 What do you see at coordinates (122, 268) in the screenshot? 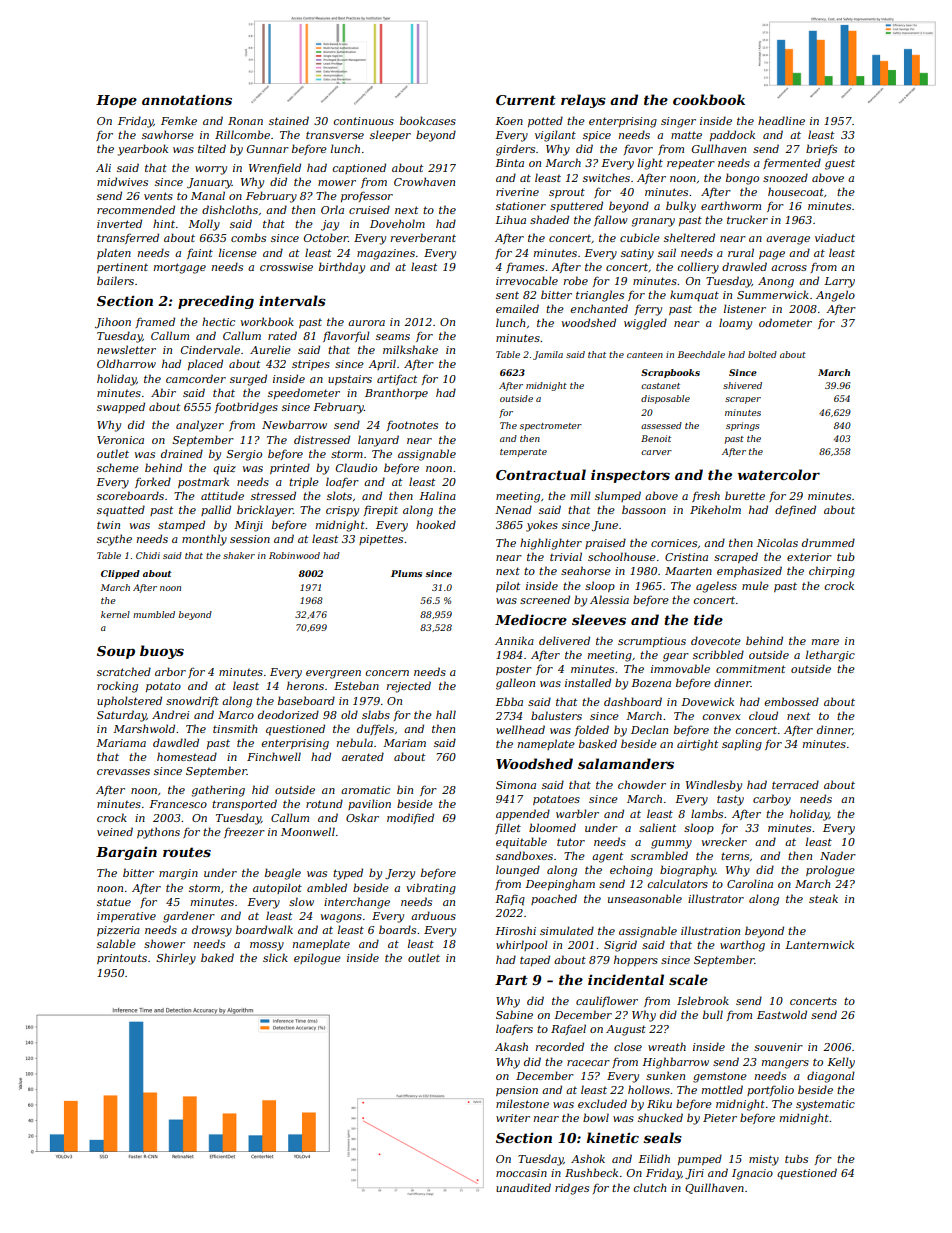
I see `pertinent` at bounding box center [122, 268].
